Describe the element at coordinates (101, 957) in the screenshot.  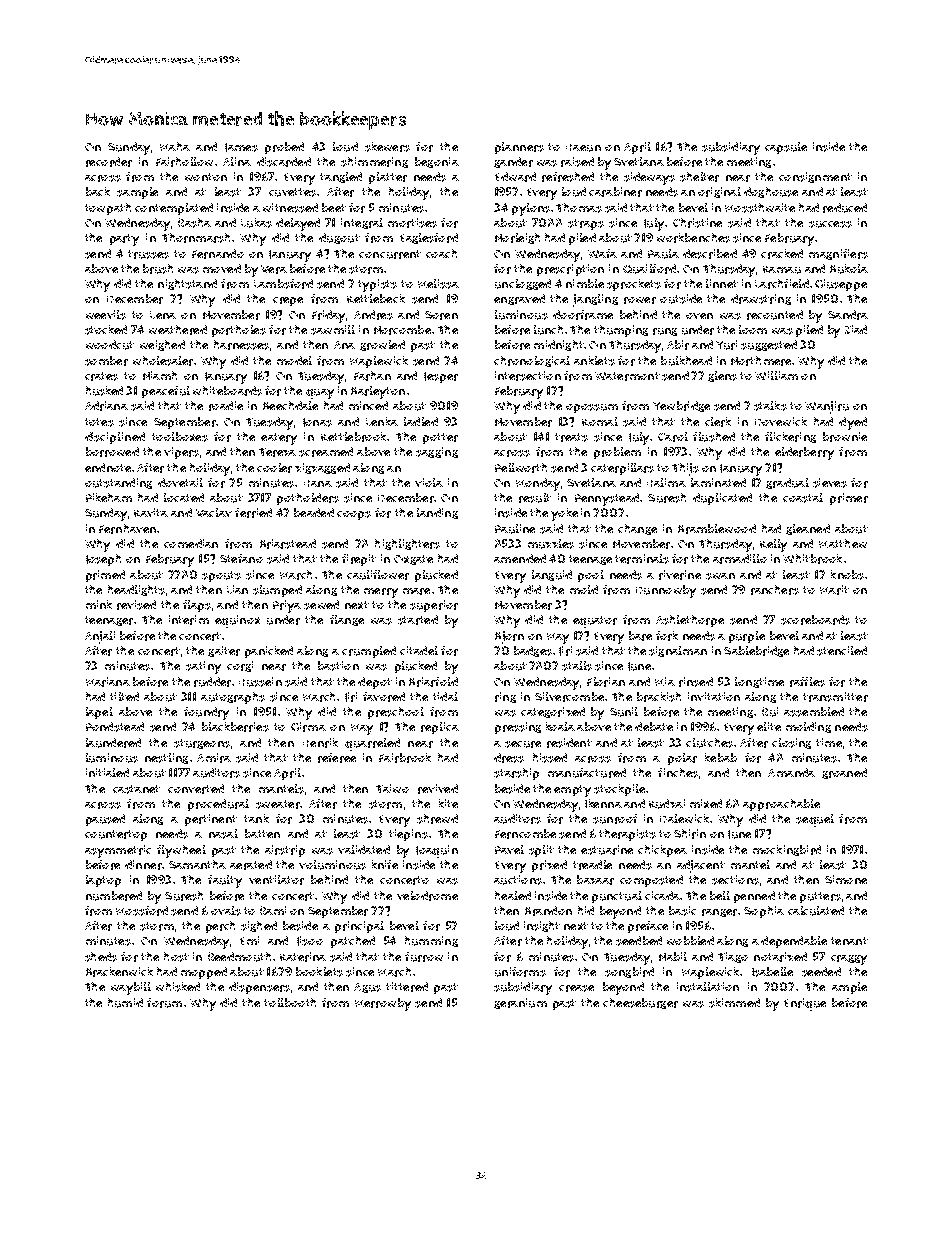
I see `sheds` at that location.
